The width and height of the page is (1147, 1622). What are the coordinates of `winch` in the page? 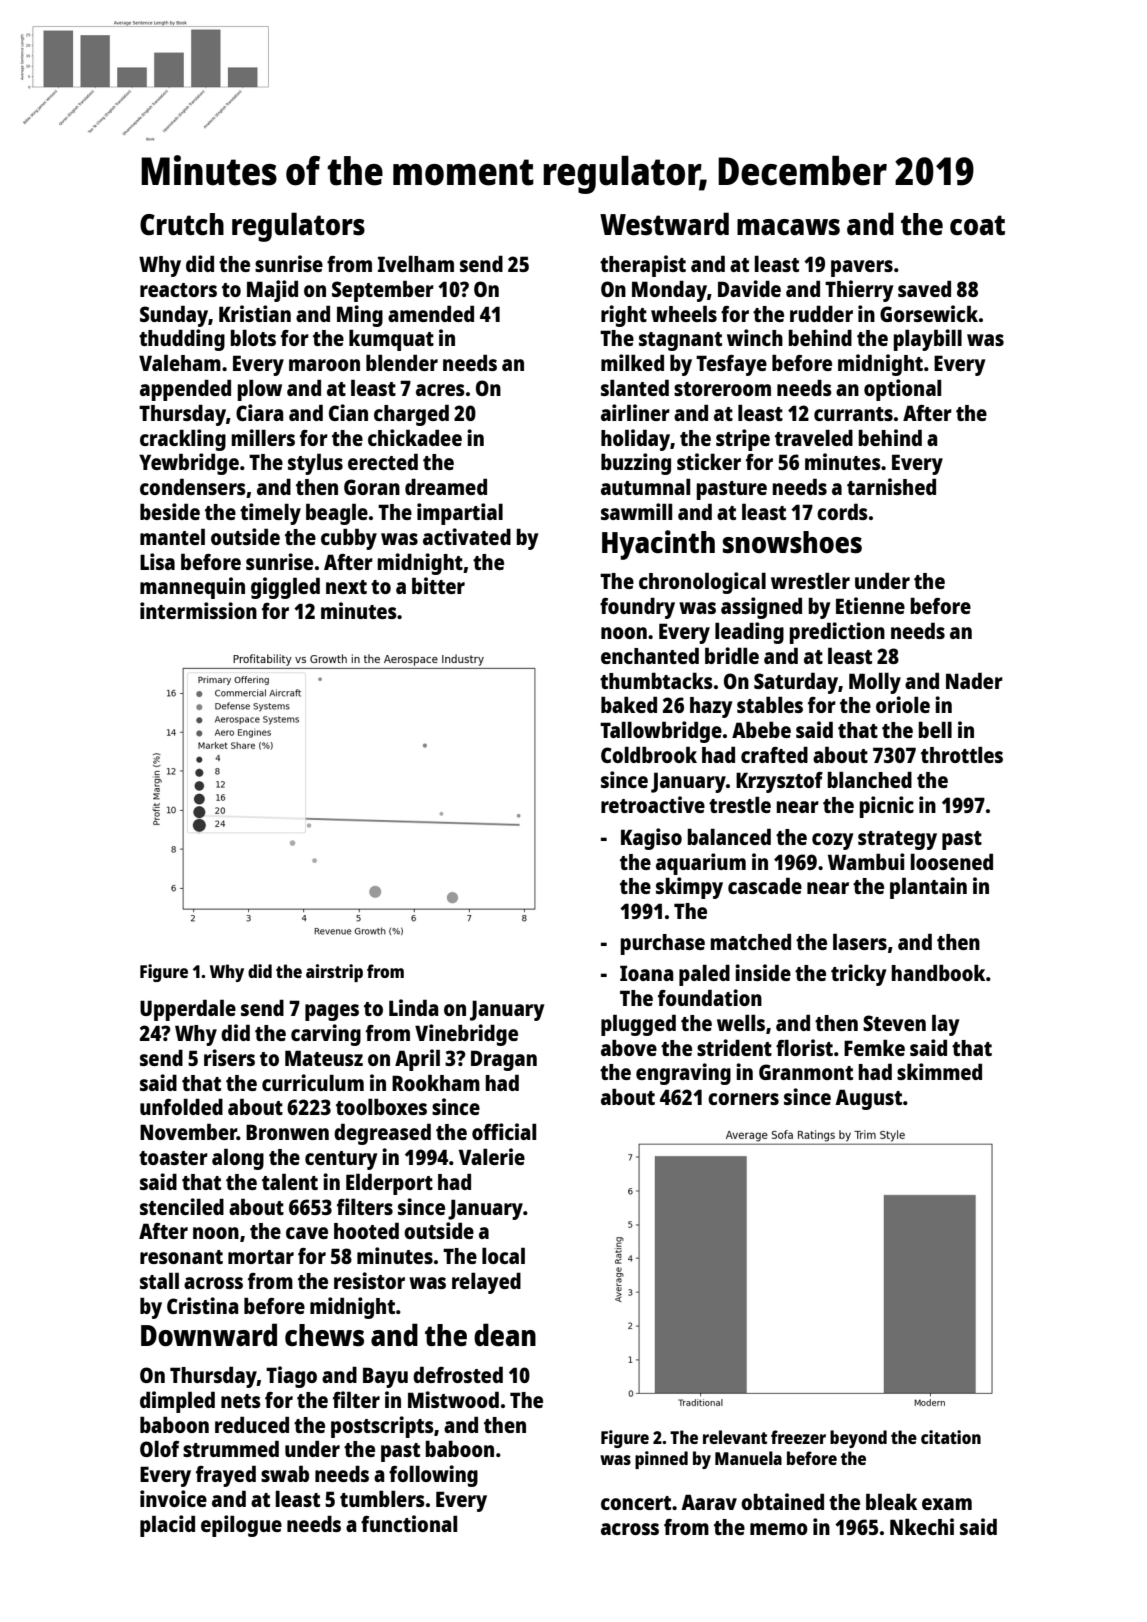 It's located at (755, 337).
